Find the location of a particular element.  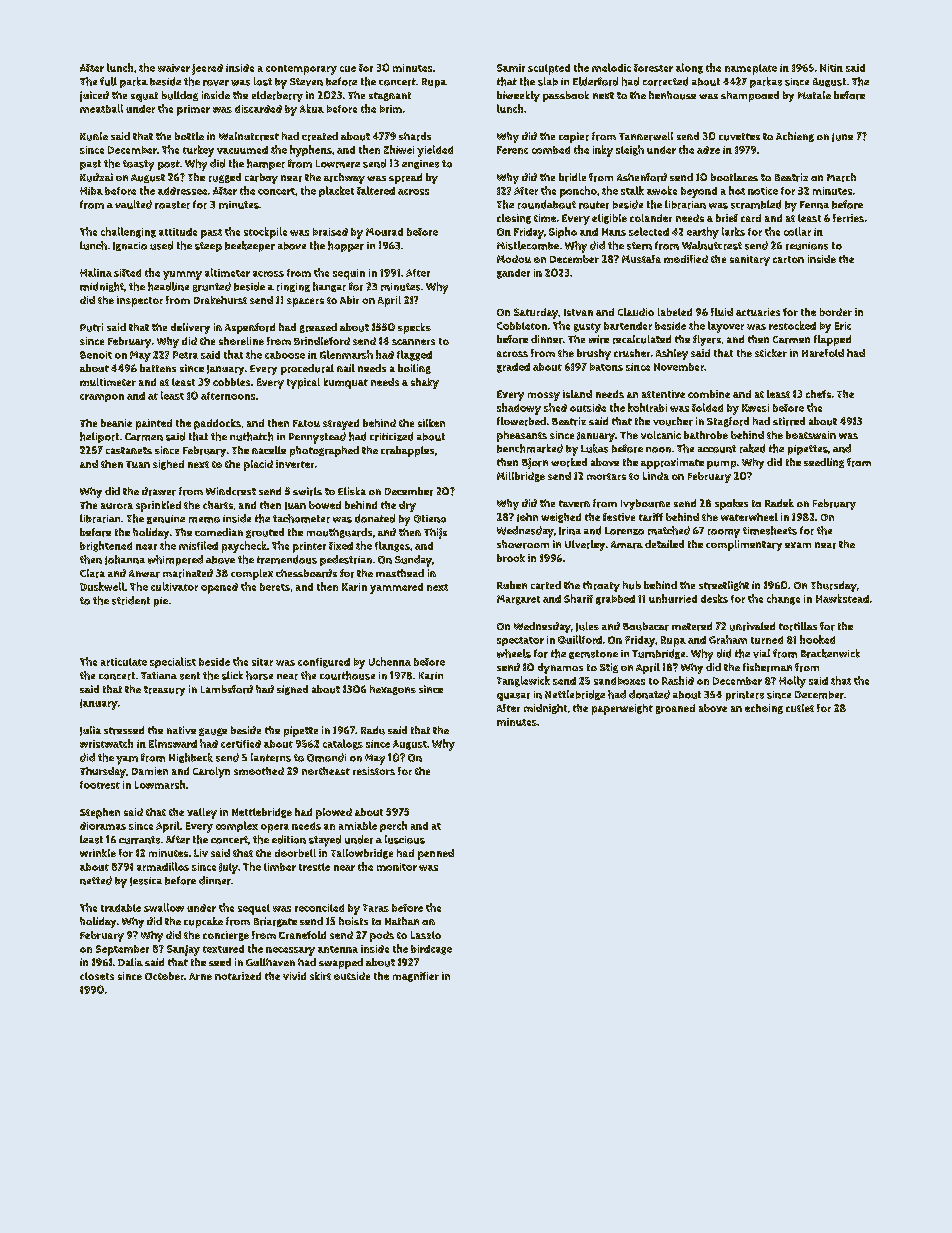

engines is located at coordinates (420, 164).
